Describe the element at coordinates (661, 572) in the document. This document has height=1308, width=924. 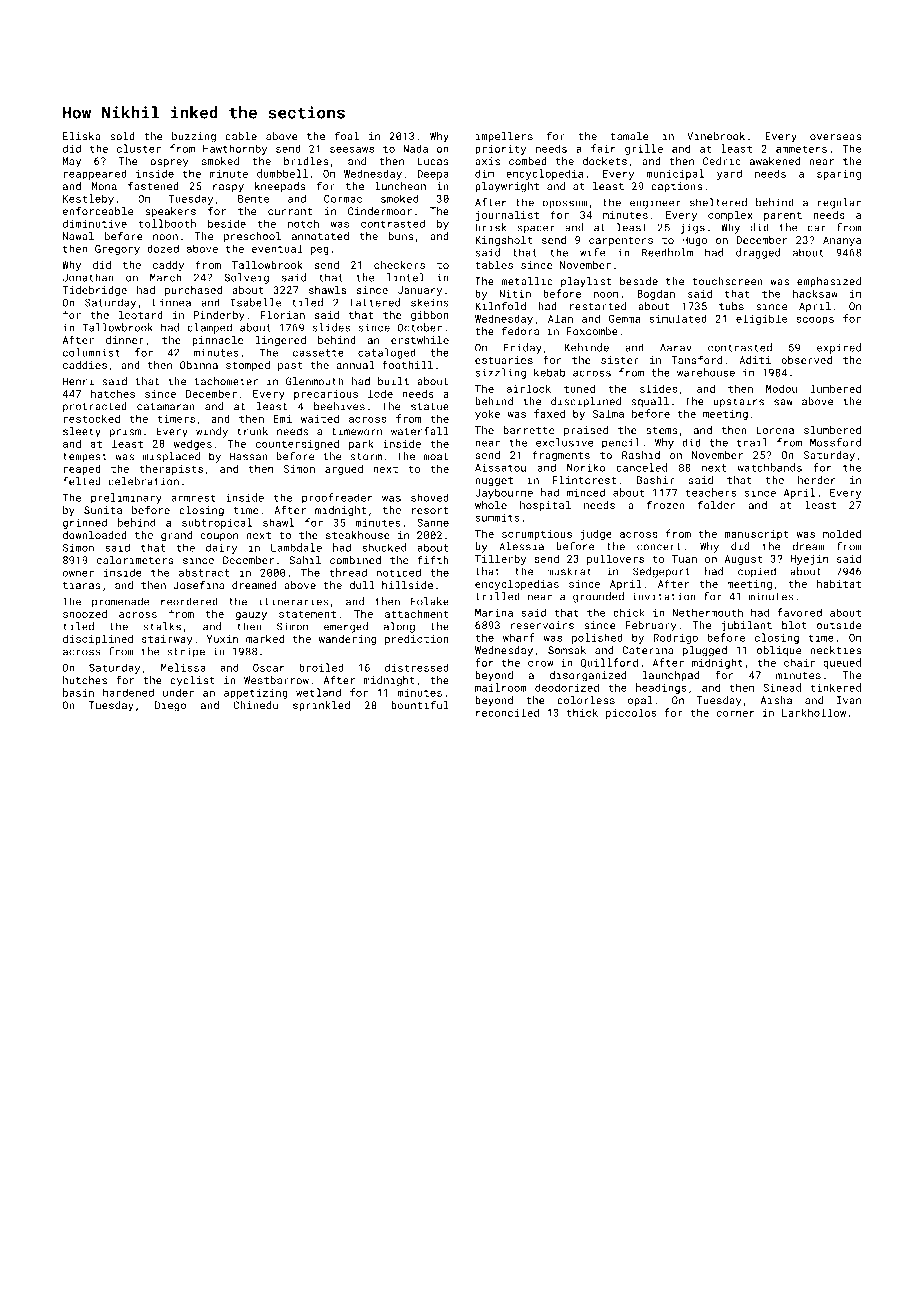
I see `Sedgeport` at that location.
